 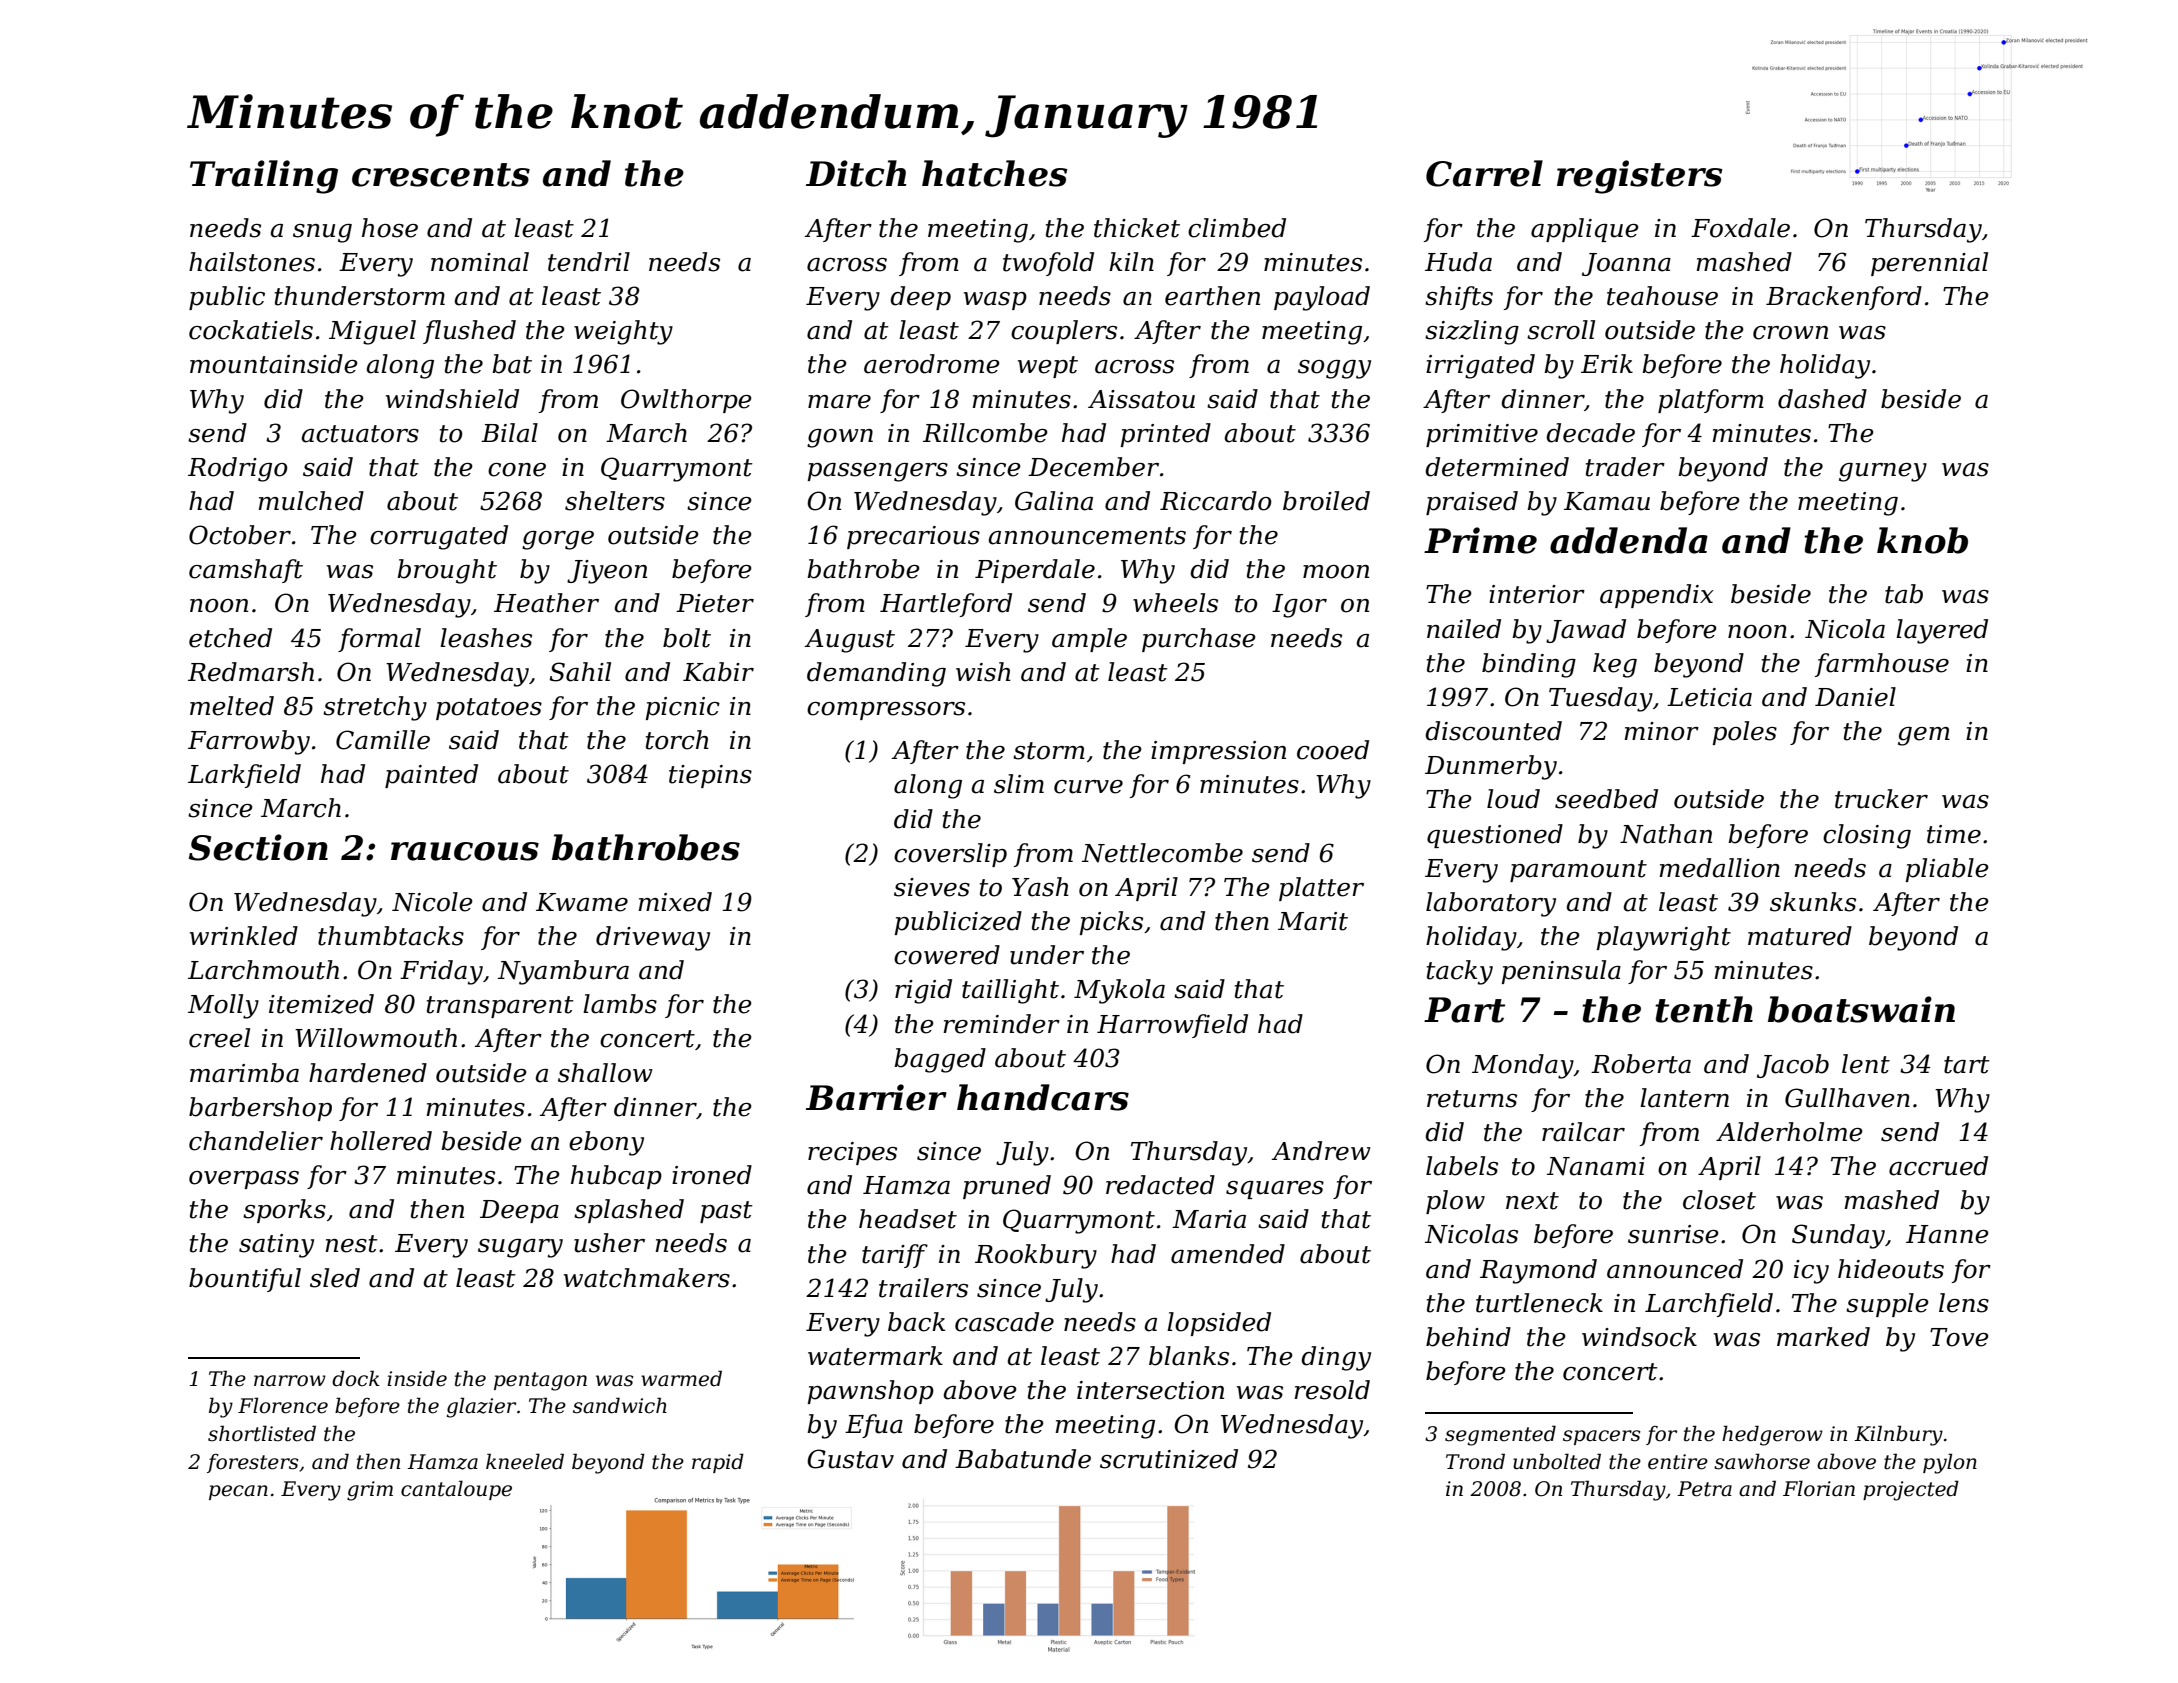 What do you see at coordinates (1199, 640) in the page?
I see `purchase` at bounding box center [1199, 640].
